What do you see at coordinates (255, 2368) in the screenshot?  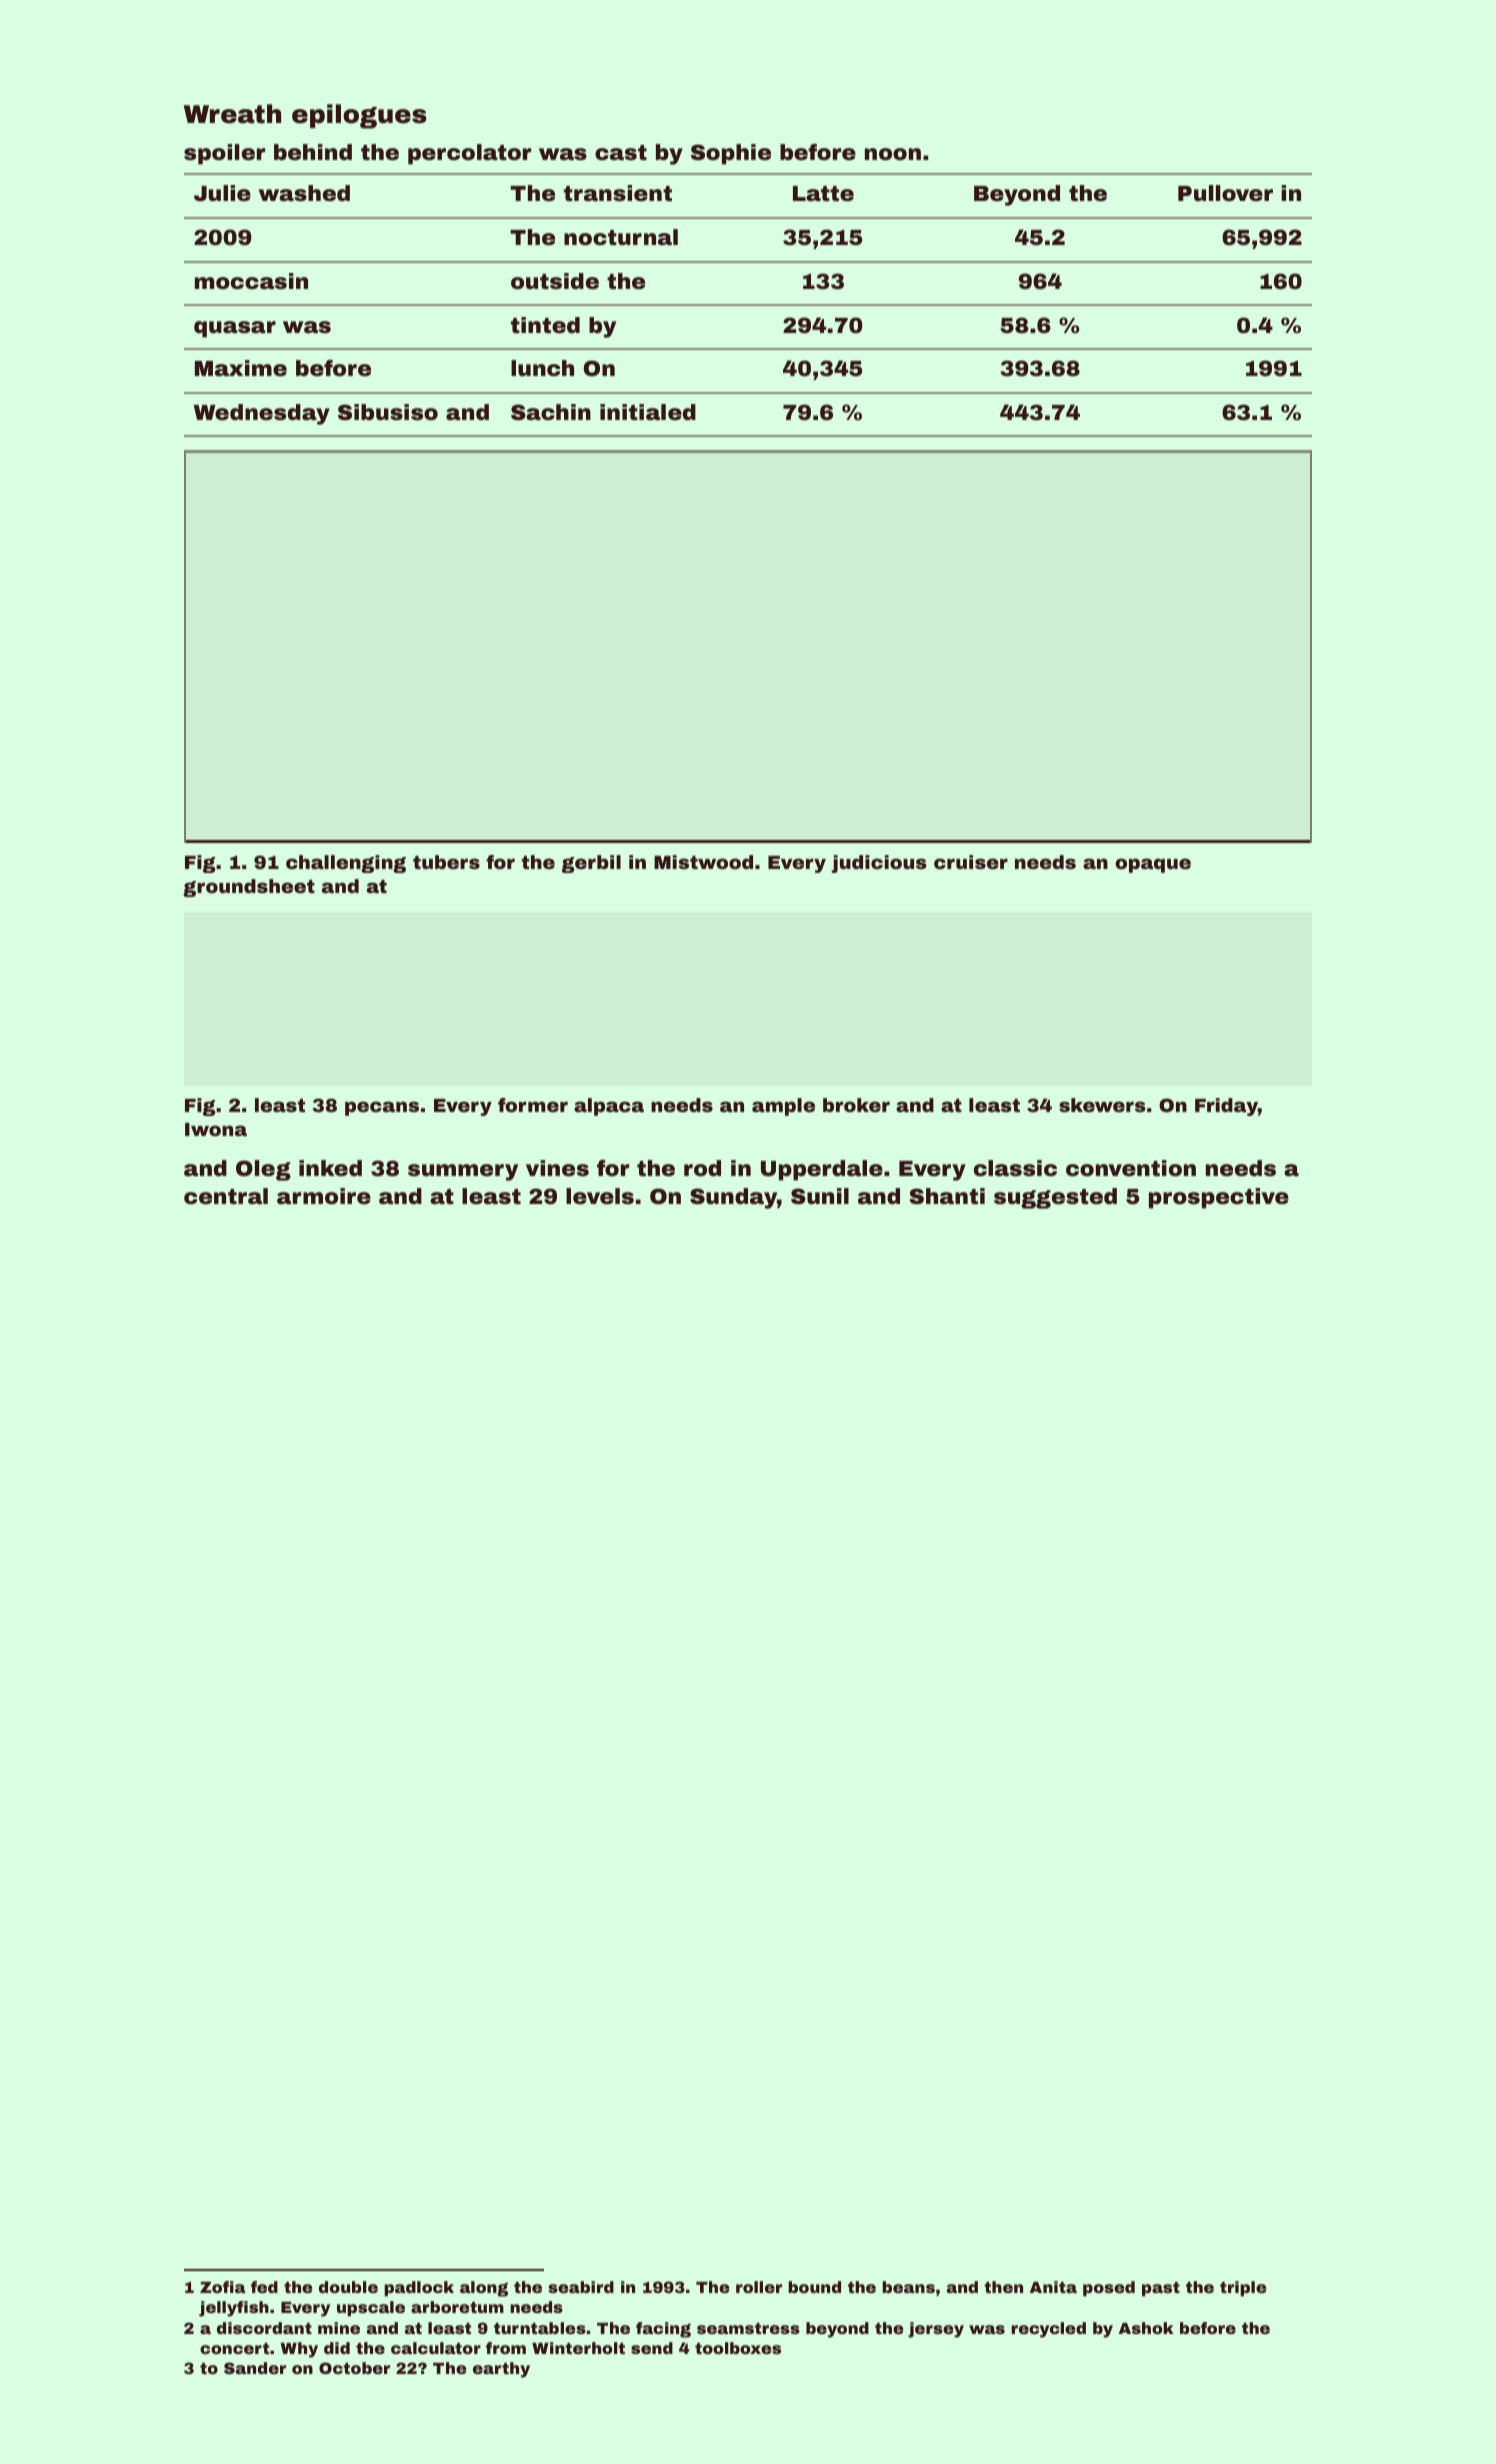 I see `Sander` at bounding box center [255, 2368].
